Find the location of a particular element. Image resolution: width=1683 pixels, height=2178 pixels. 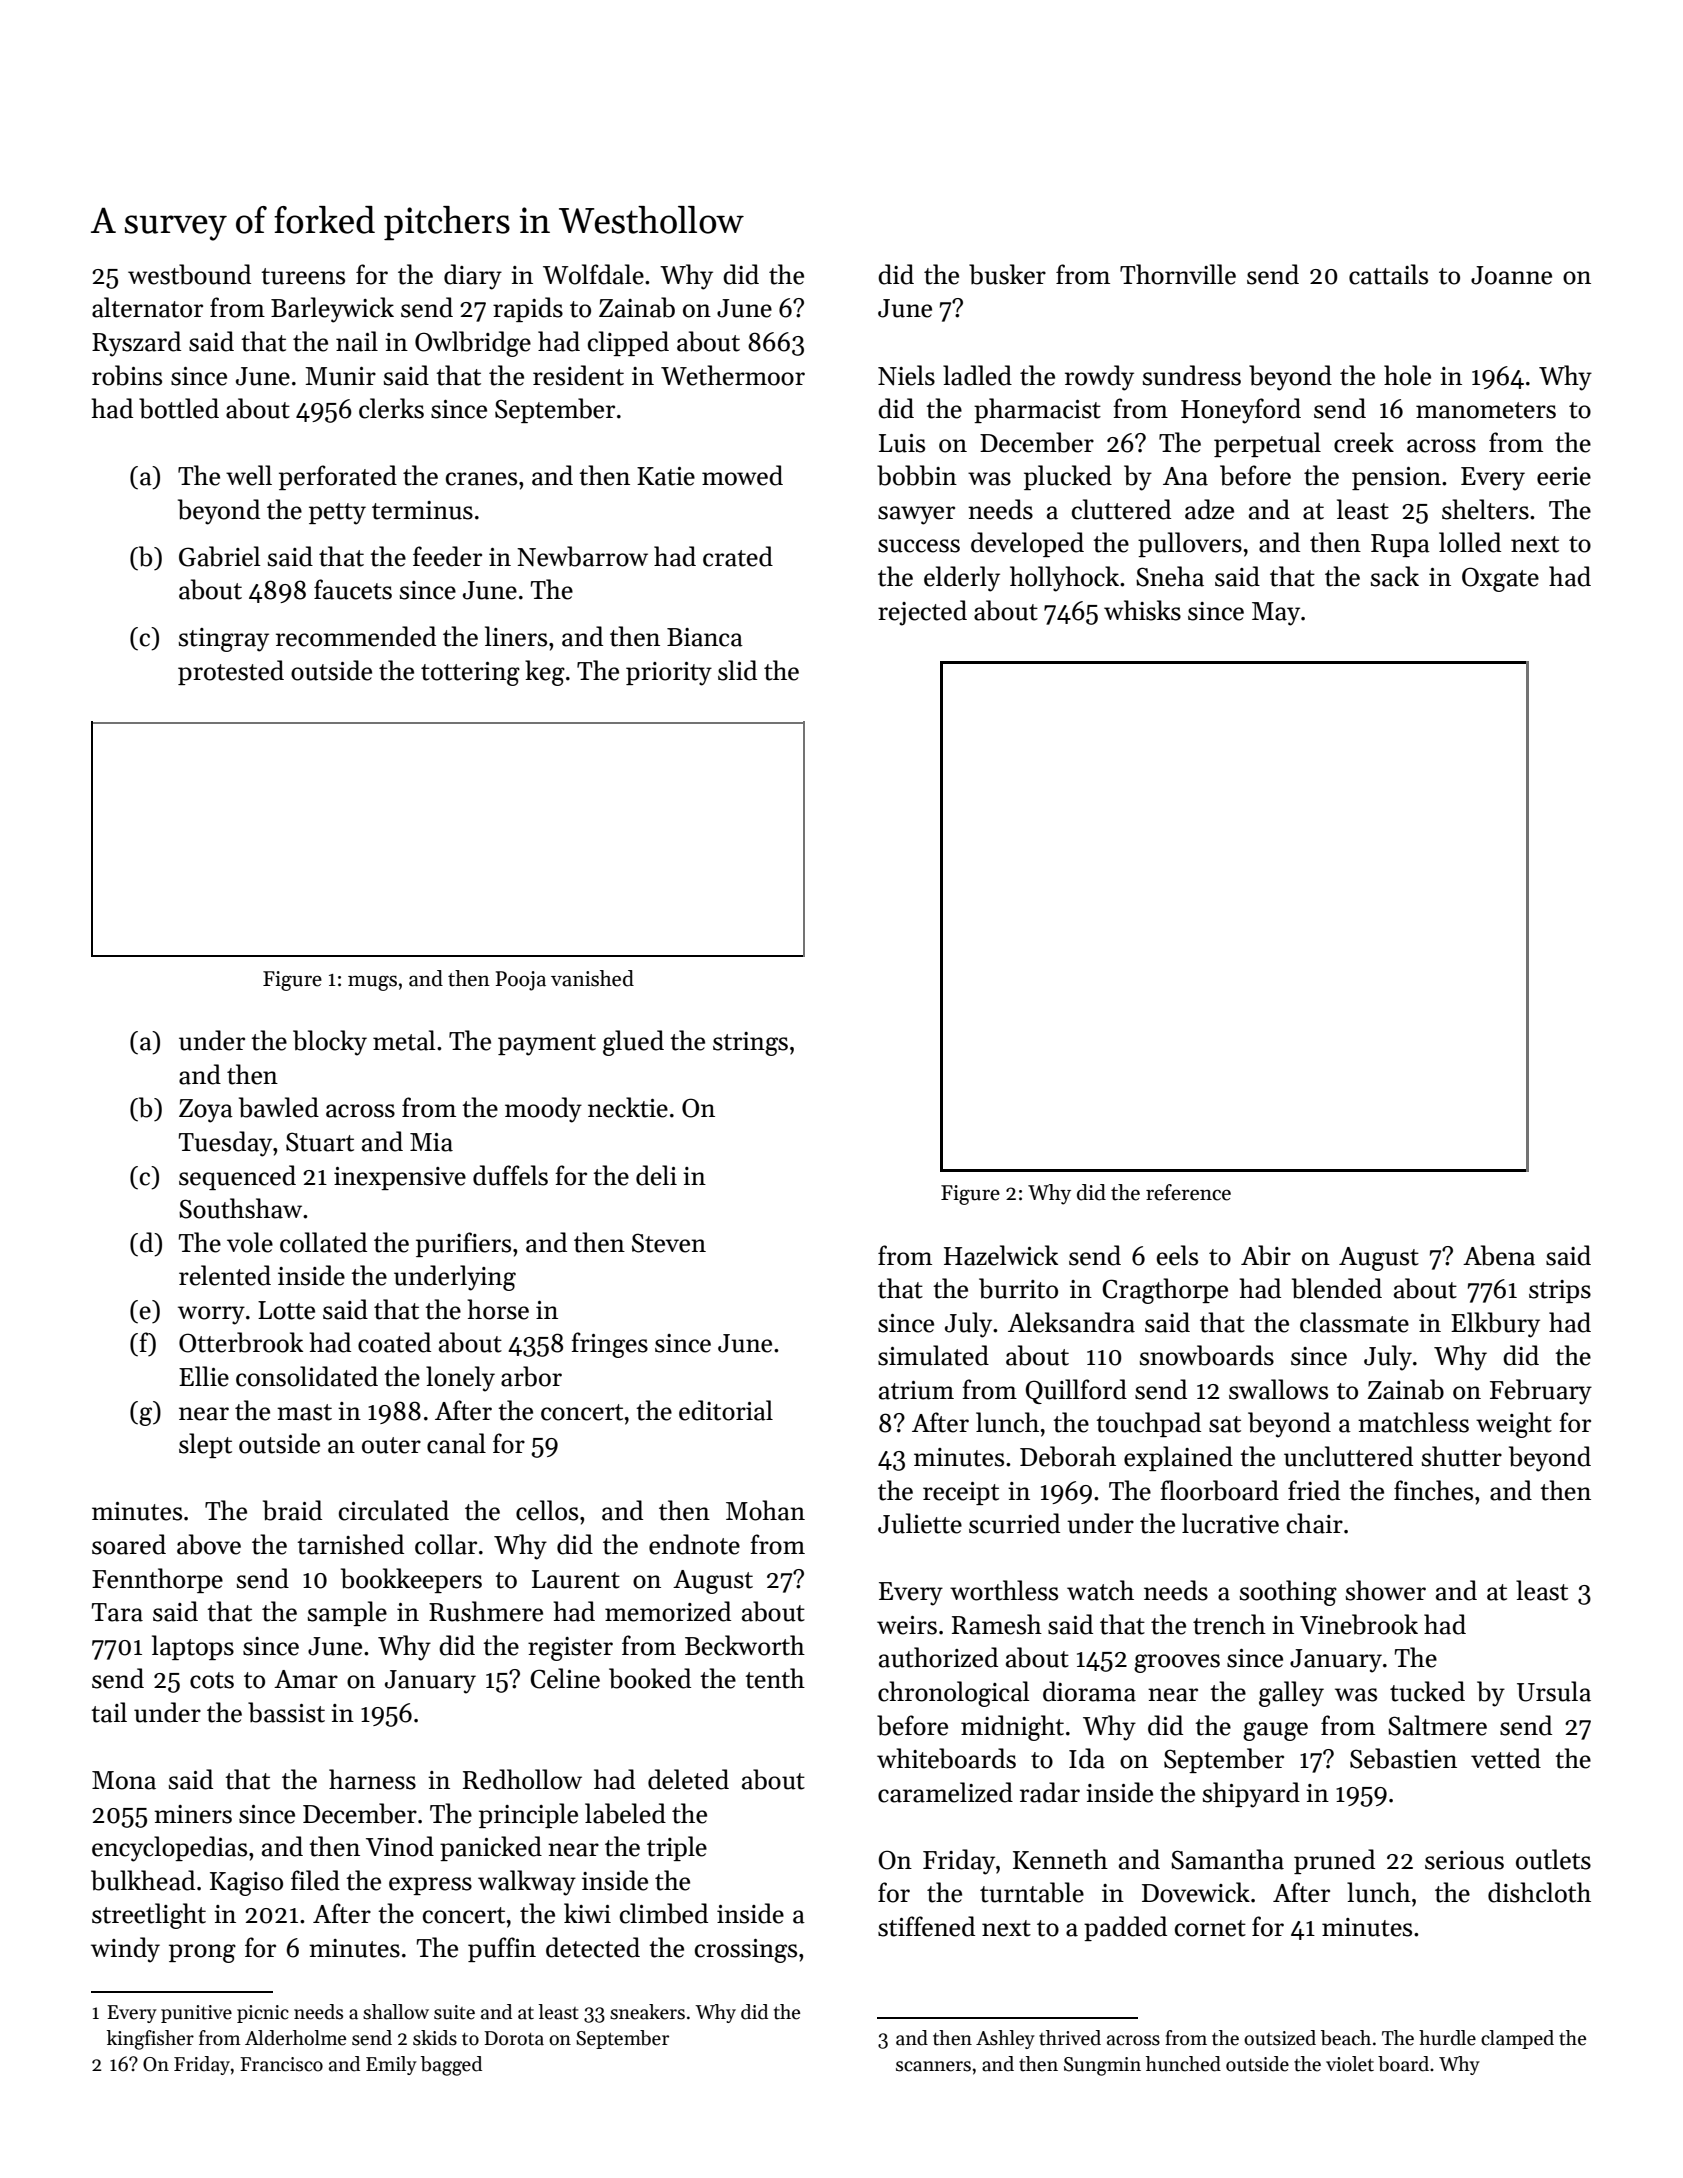

Oxgate is located at coordinates (1500, 579).
